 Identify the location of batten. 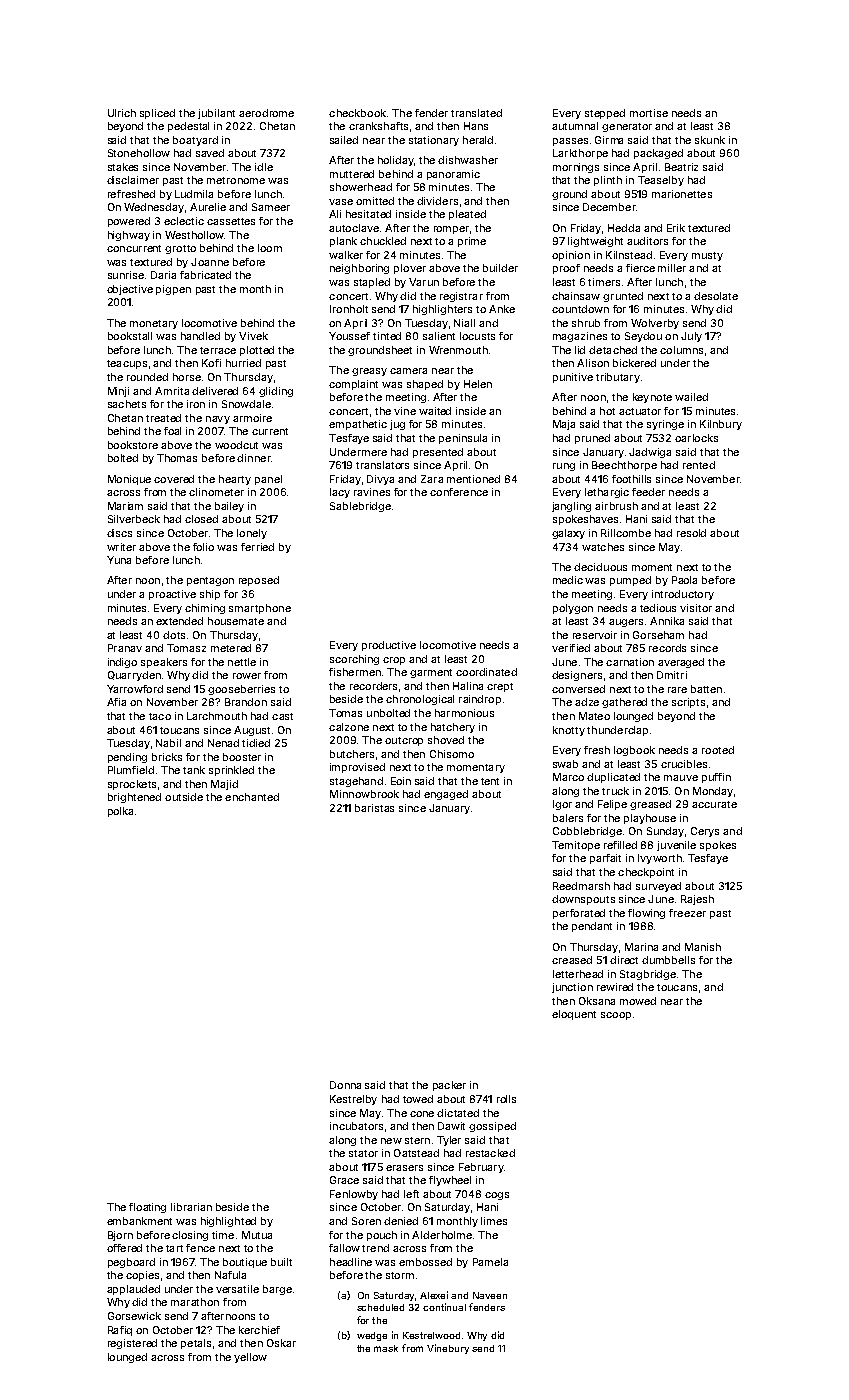
(706, 689).
